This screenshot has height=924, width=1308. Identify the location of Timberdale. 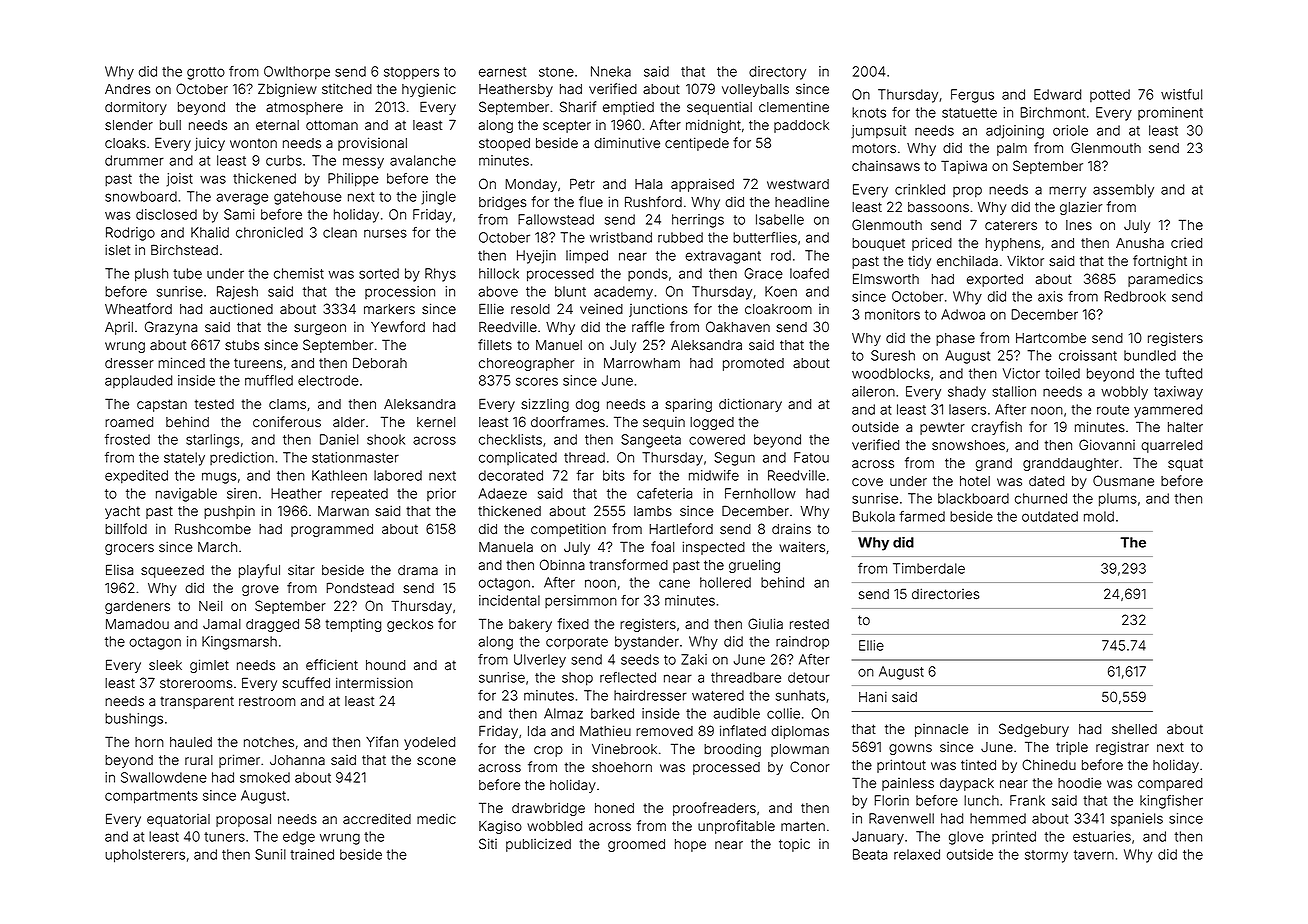
(929, 568).
